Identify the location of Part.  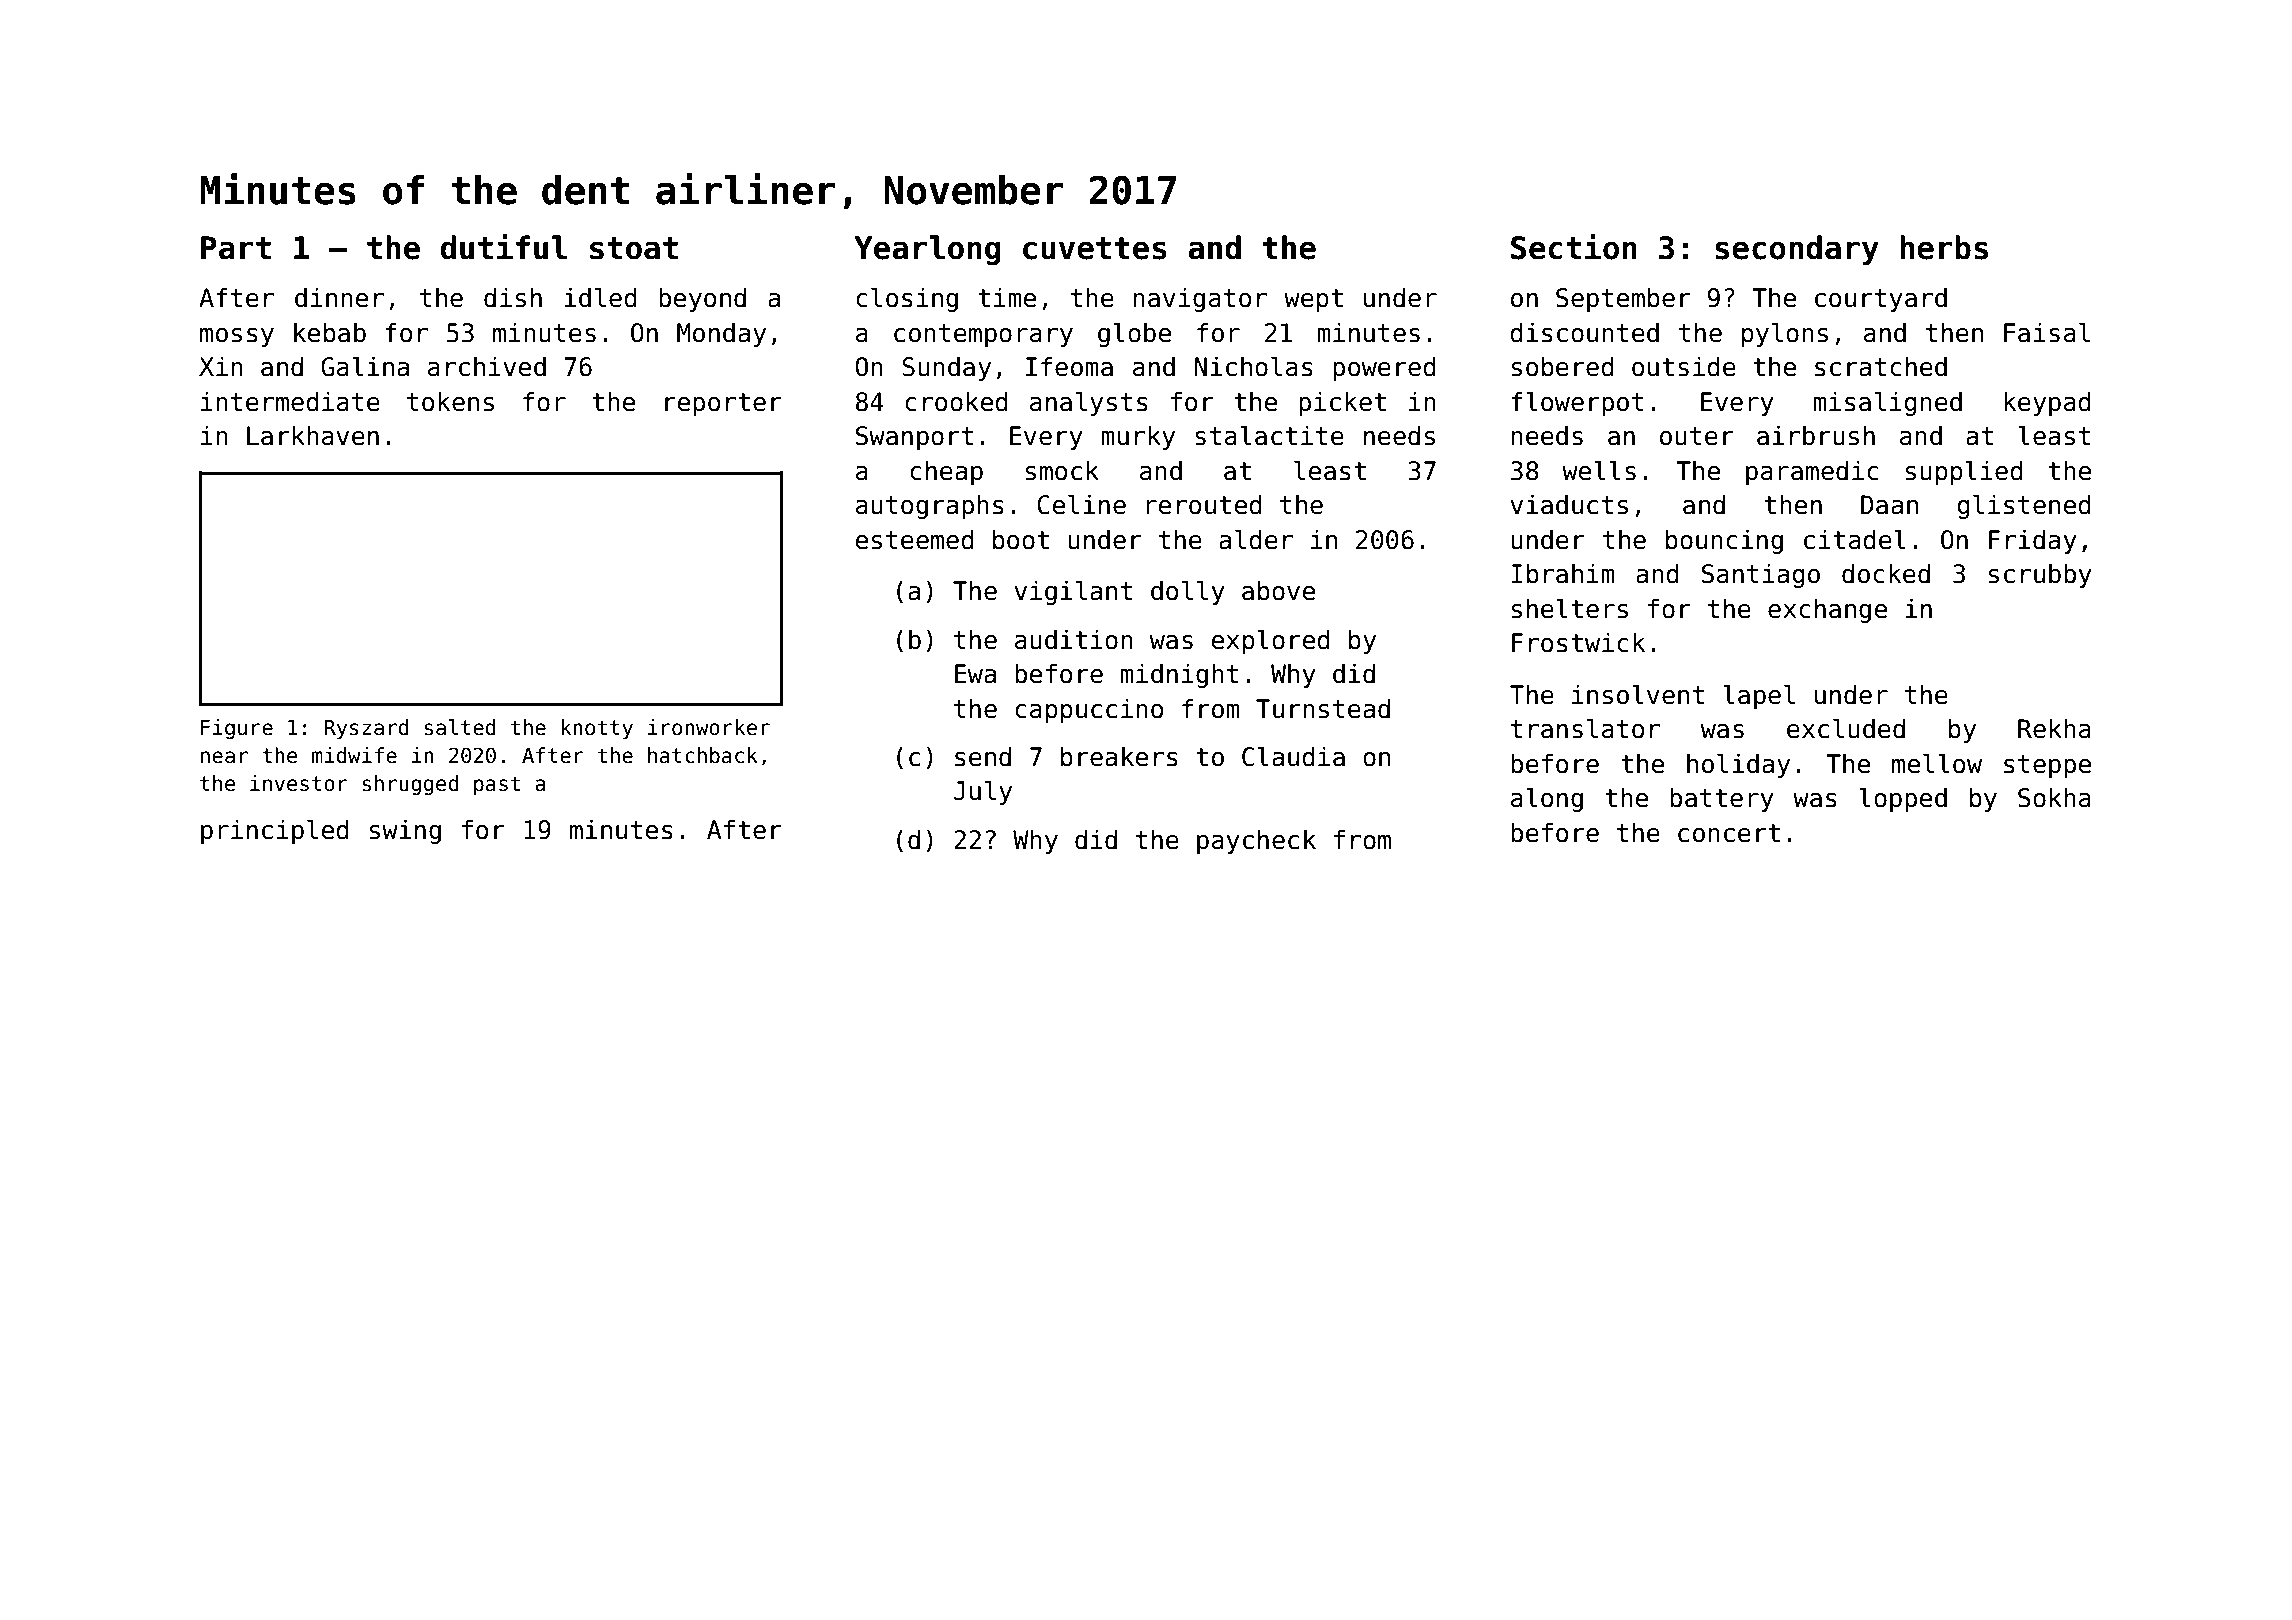
(236, 248).
